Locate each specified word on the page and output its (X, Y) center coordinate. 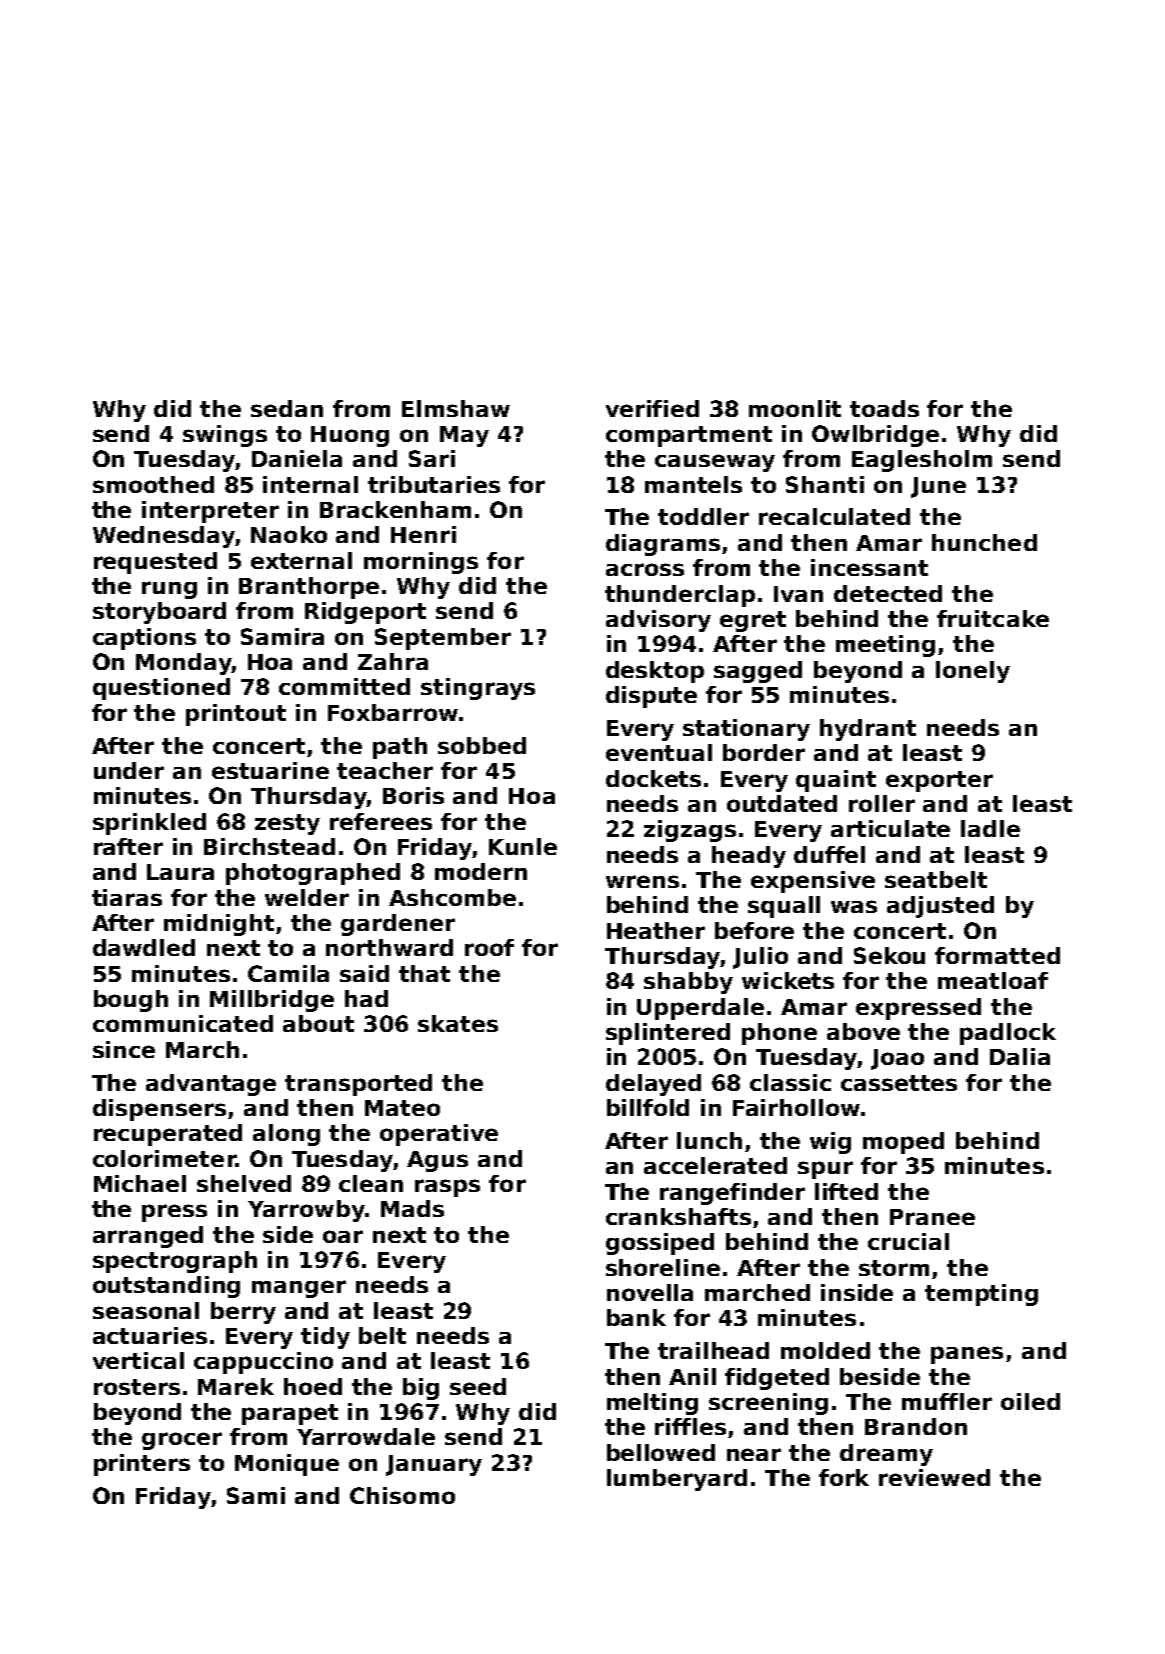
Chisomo (402, 1495)
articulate (890, 828)
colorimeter (164, 1158)
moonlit (795, 408)
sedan (287, 408)
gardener (398, 925)
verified (652, 408)
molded (825, 1350)
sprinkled (149, 824)
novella (650, 1292)
